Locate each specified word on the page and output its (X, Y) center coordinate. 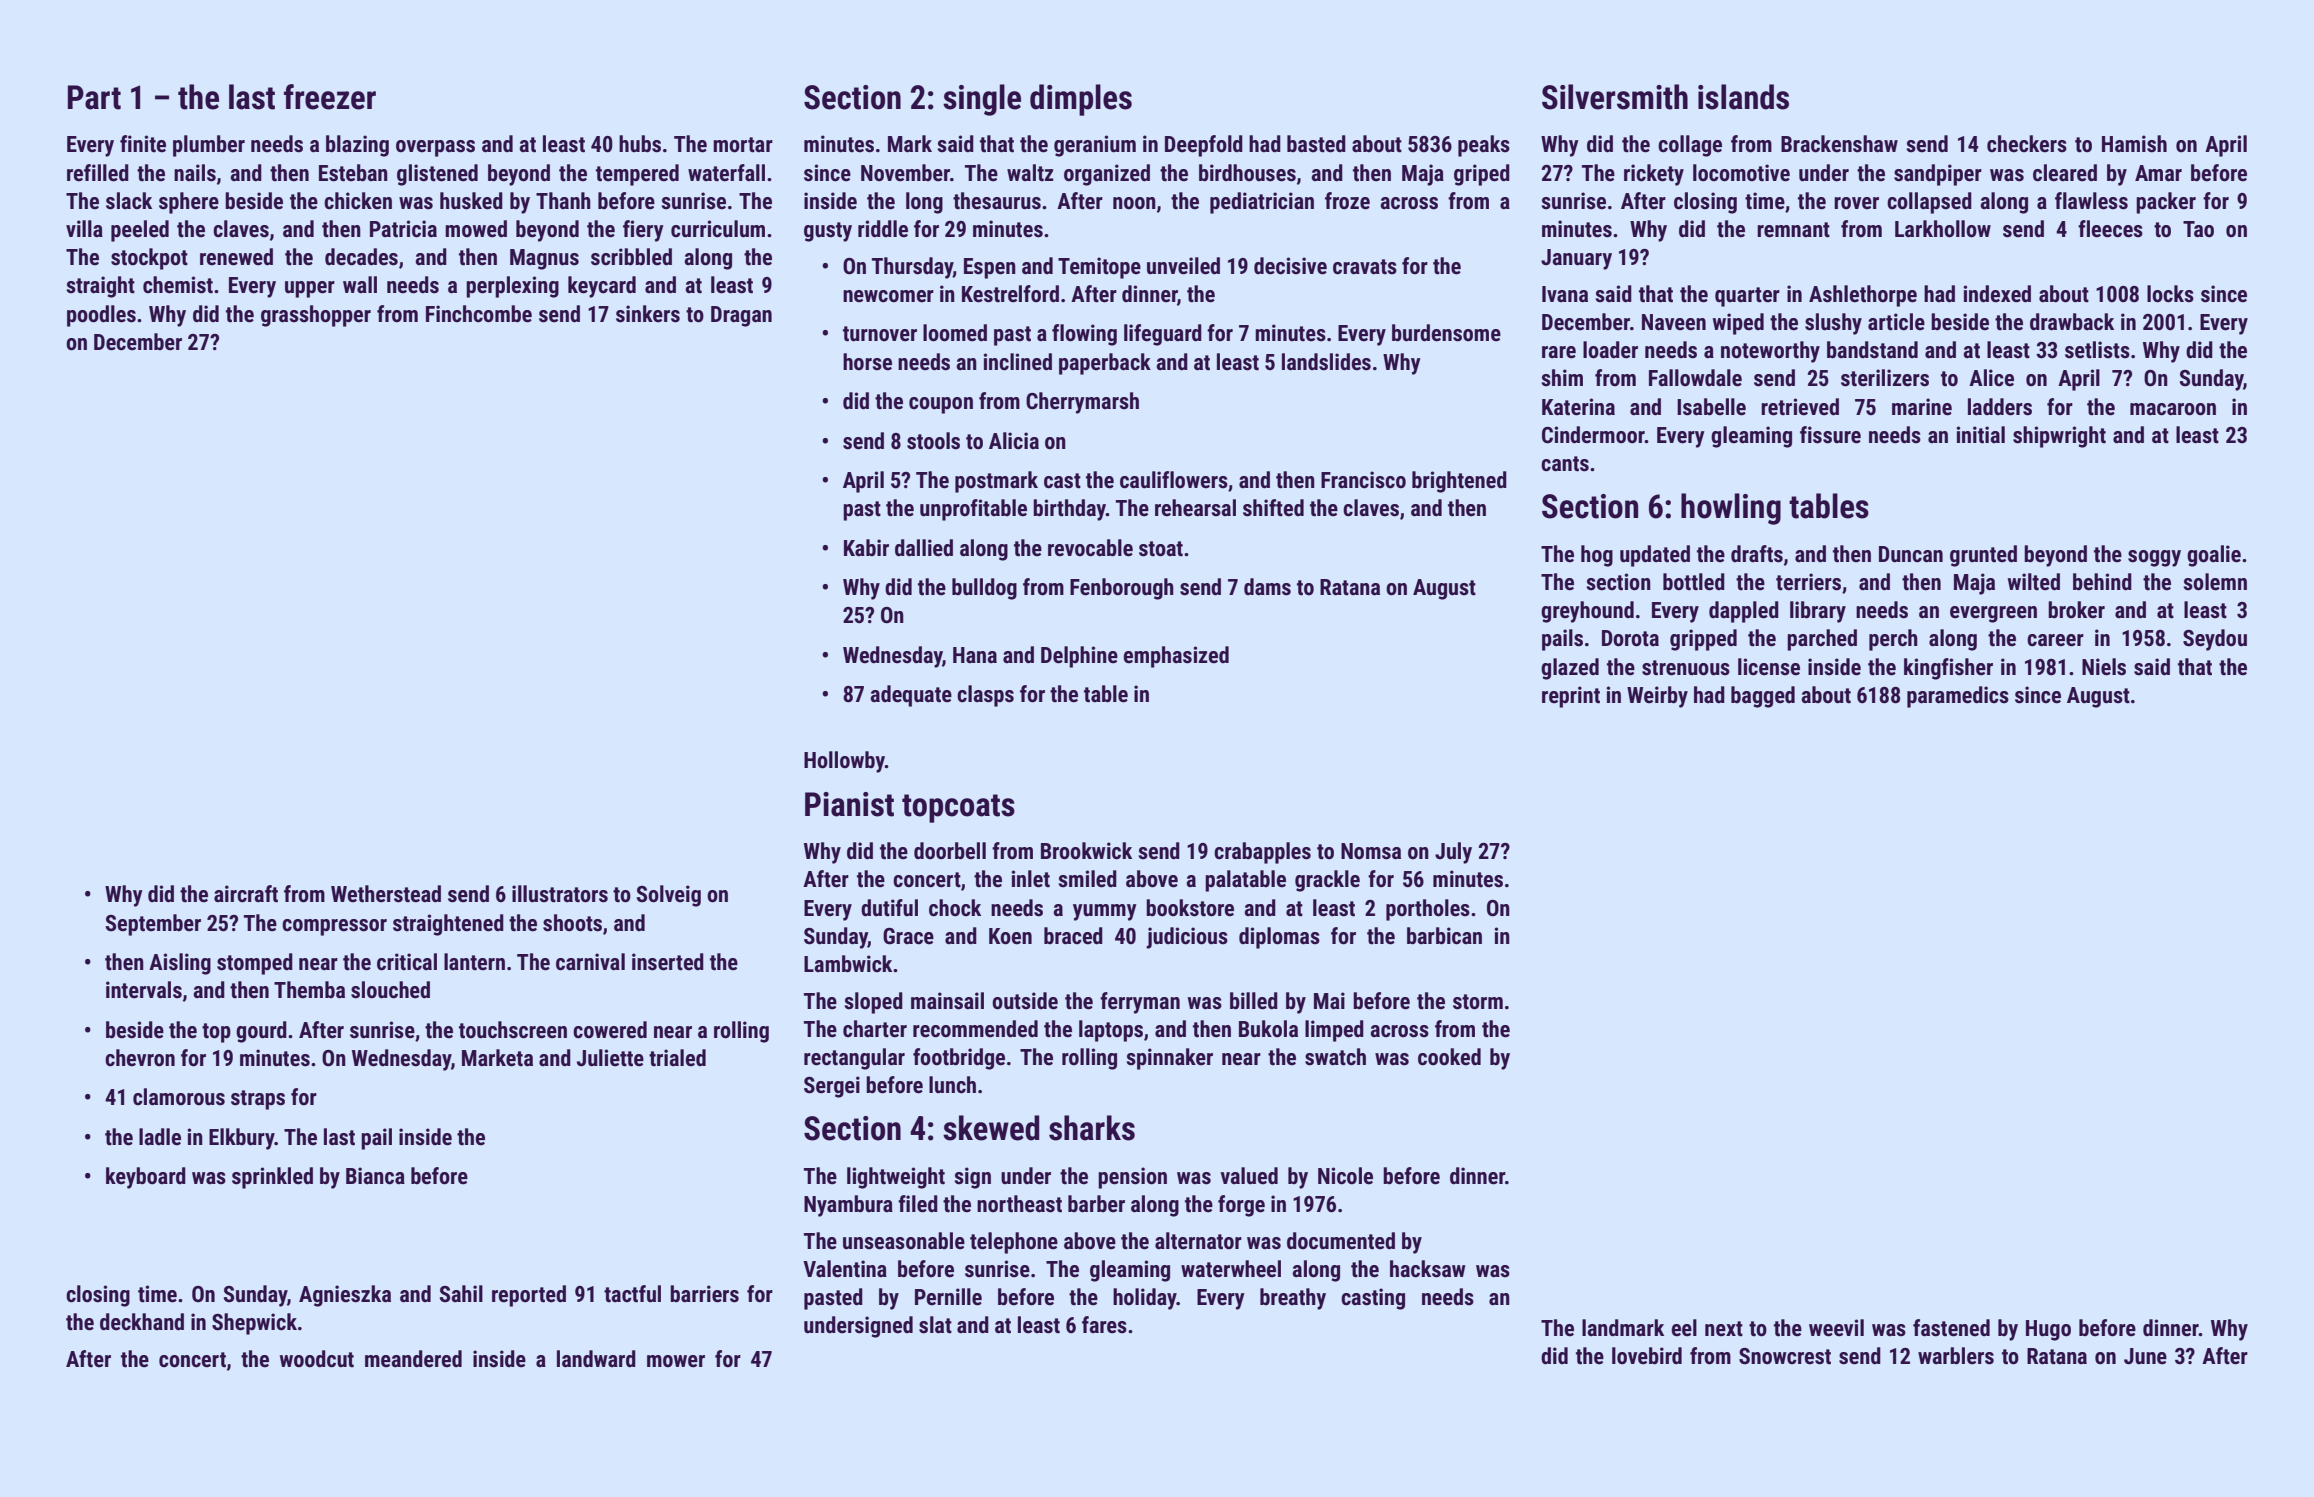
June (2145, 1356)
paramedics (1958, 697)
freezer (330, 97)
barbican (1444, 936)
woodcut (317, 1359)
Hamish (2134, 144)
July (1453, 853)
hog (1597, 556)
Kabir (866, 547)
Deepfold (1204, 146)
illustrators (560, 894)
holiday (1145, 1299)
